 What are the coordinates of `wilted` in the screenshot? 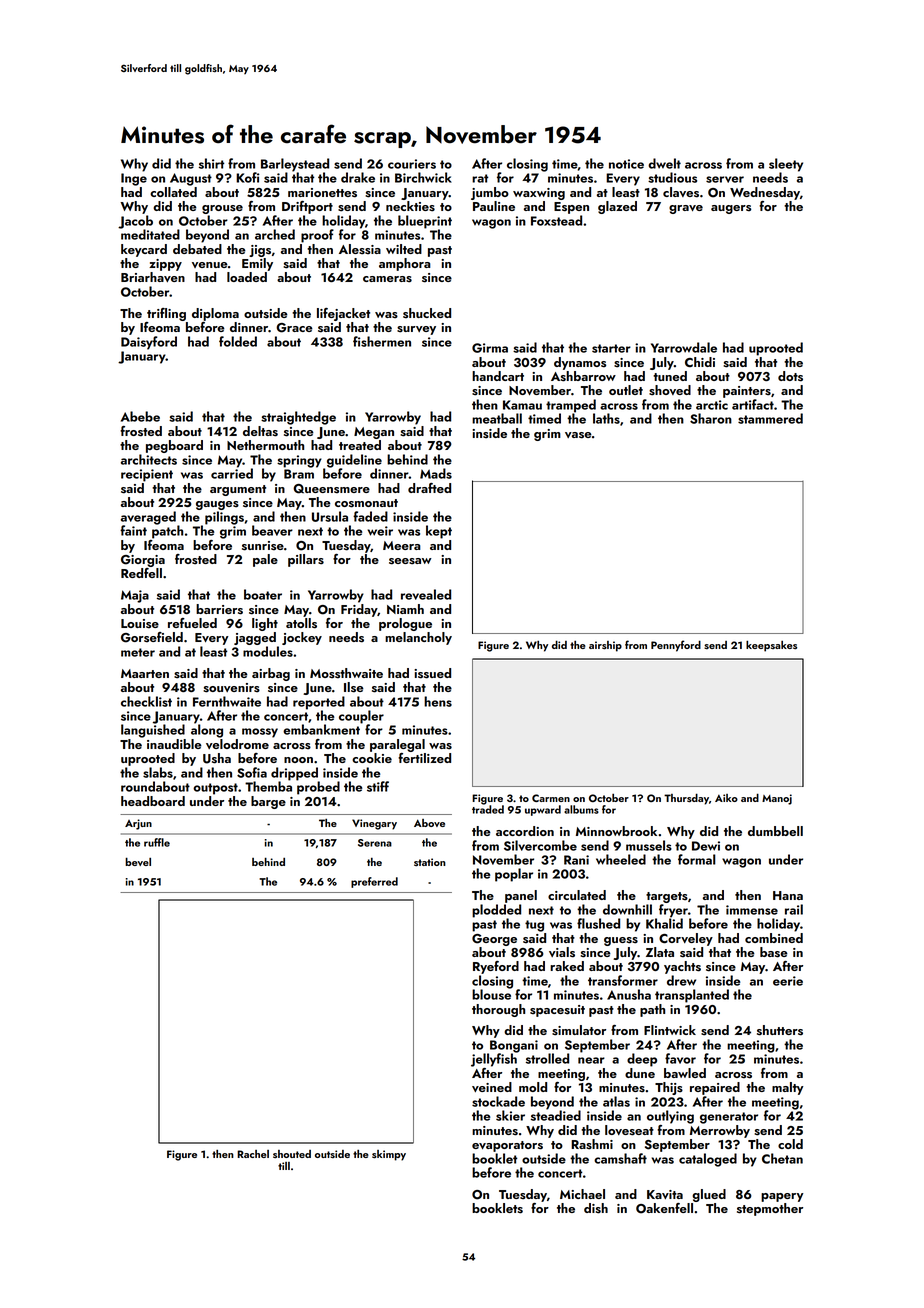 It's located at (404, 249).
